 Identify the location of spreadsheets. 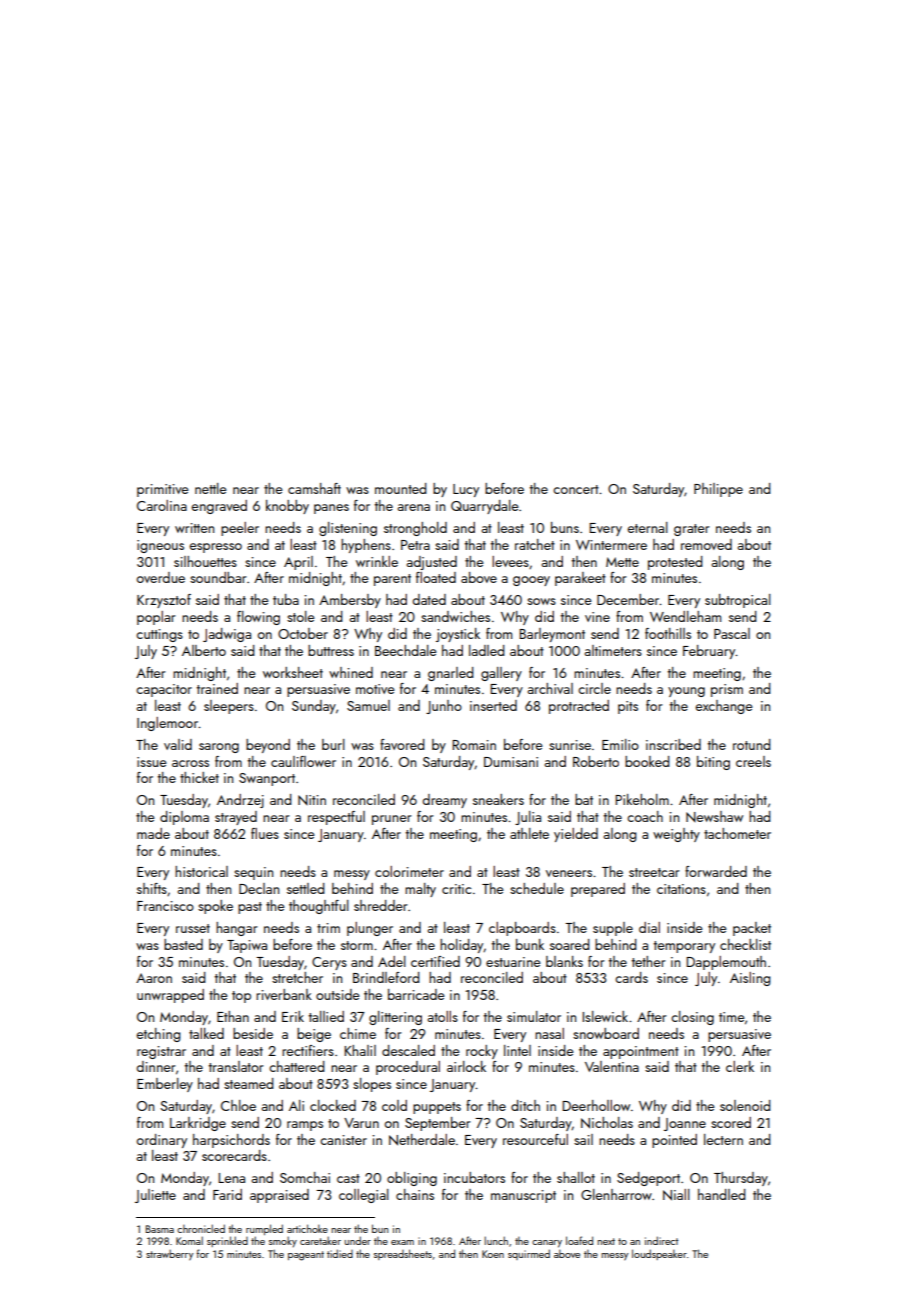
(403, 1254).
